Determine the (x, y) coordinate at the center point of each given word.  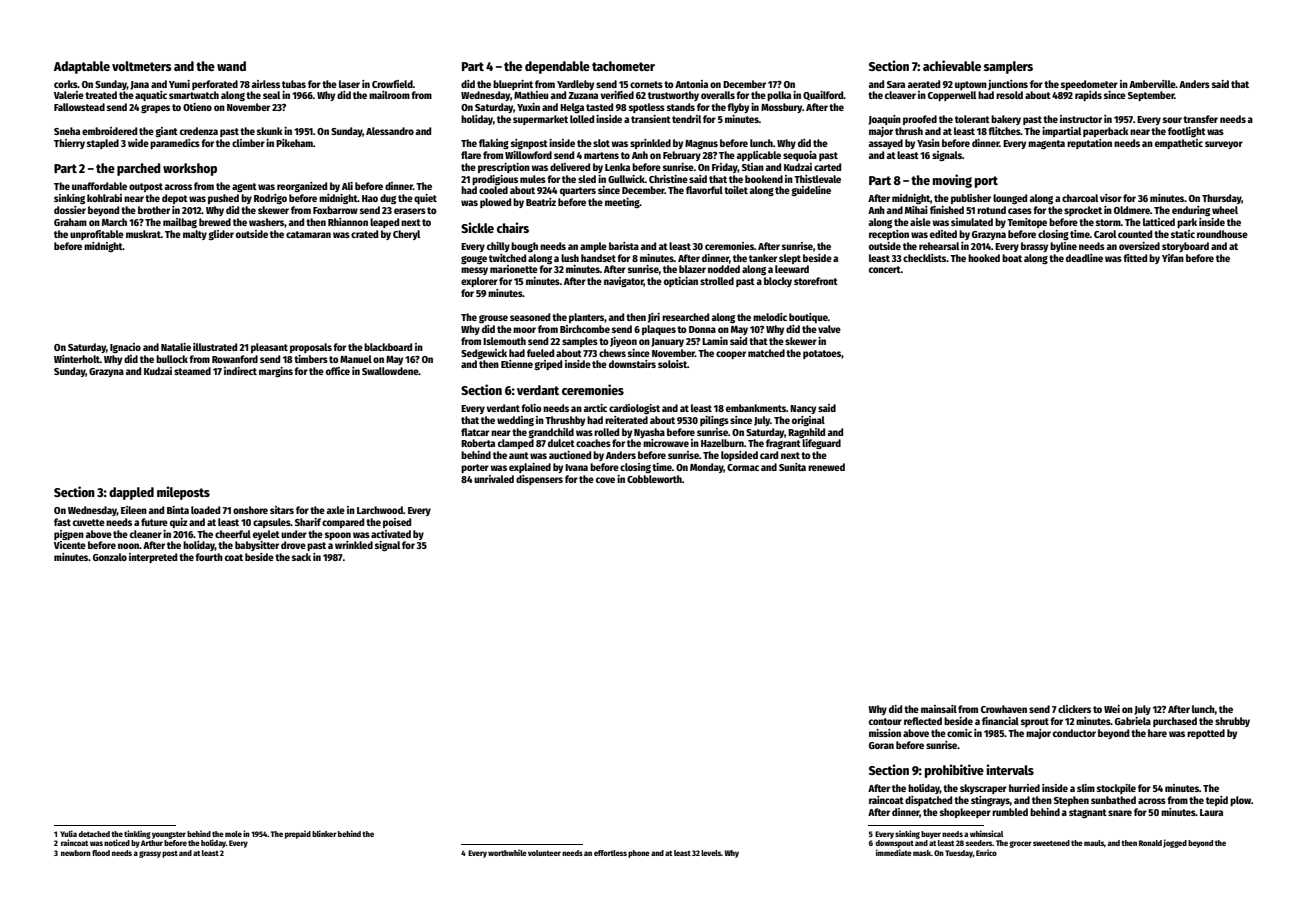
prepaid (298, 834)
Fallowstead (79, 107)
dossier (70, 210)
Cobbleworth (654, 479)
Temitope (1027, 223)
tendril (686, 119)
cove (605, 480)
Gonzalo (110, 557)
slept (790, 259)
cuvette (89, 522)
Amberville (1152, 84)
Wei (1112, 709)
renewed (826, 467)
